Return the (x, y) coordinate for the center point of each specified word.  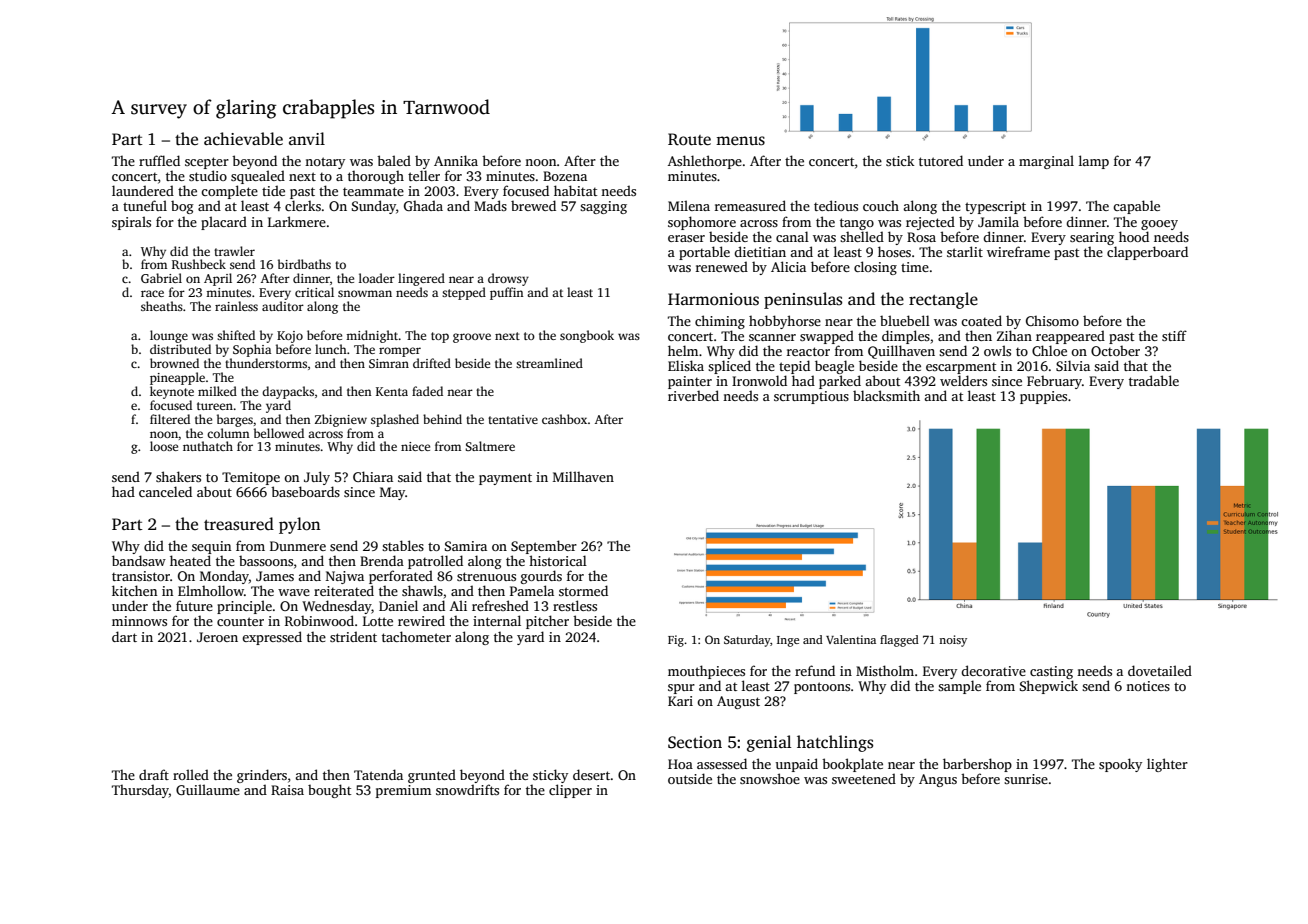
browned (174, 363)
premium (403, 791)
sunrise (1026, 779)
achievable (243, 139)
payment (505, 479)
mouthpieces (706, 672)
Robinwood (319, 620)
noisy (953, 641)
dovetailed (1160, 670)
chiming (720, 322)
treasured (239, 524)
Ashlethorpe (705, 162)
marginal (1046, 162)
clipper (570, 791)
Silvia (1073, 365)
